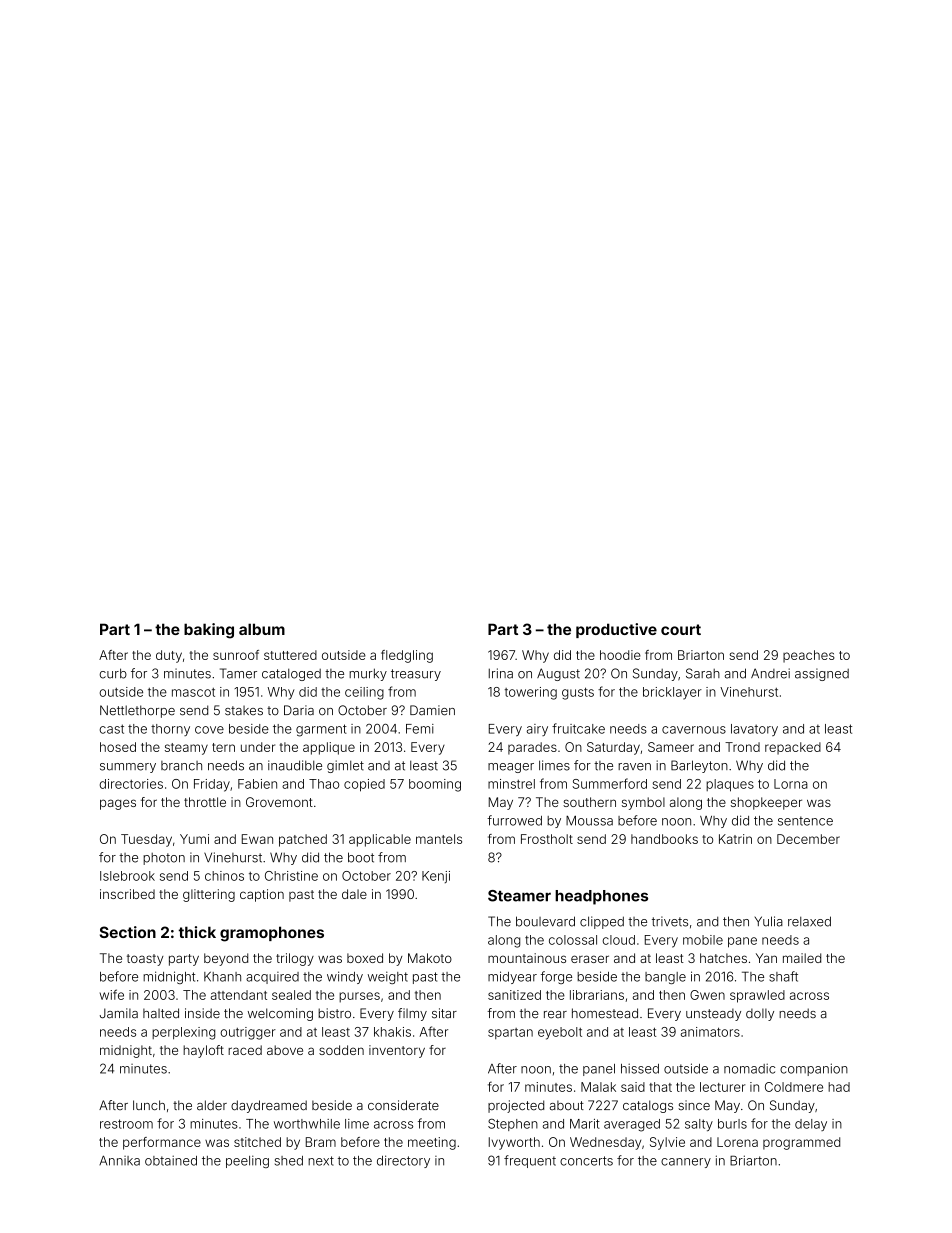 The height and width of the screenshot is (1233, 952). What do you see at coordinates (793, 748) in the screenshot?
I see `repacked` at bounding box center [793, 748].
